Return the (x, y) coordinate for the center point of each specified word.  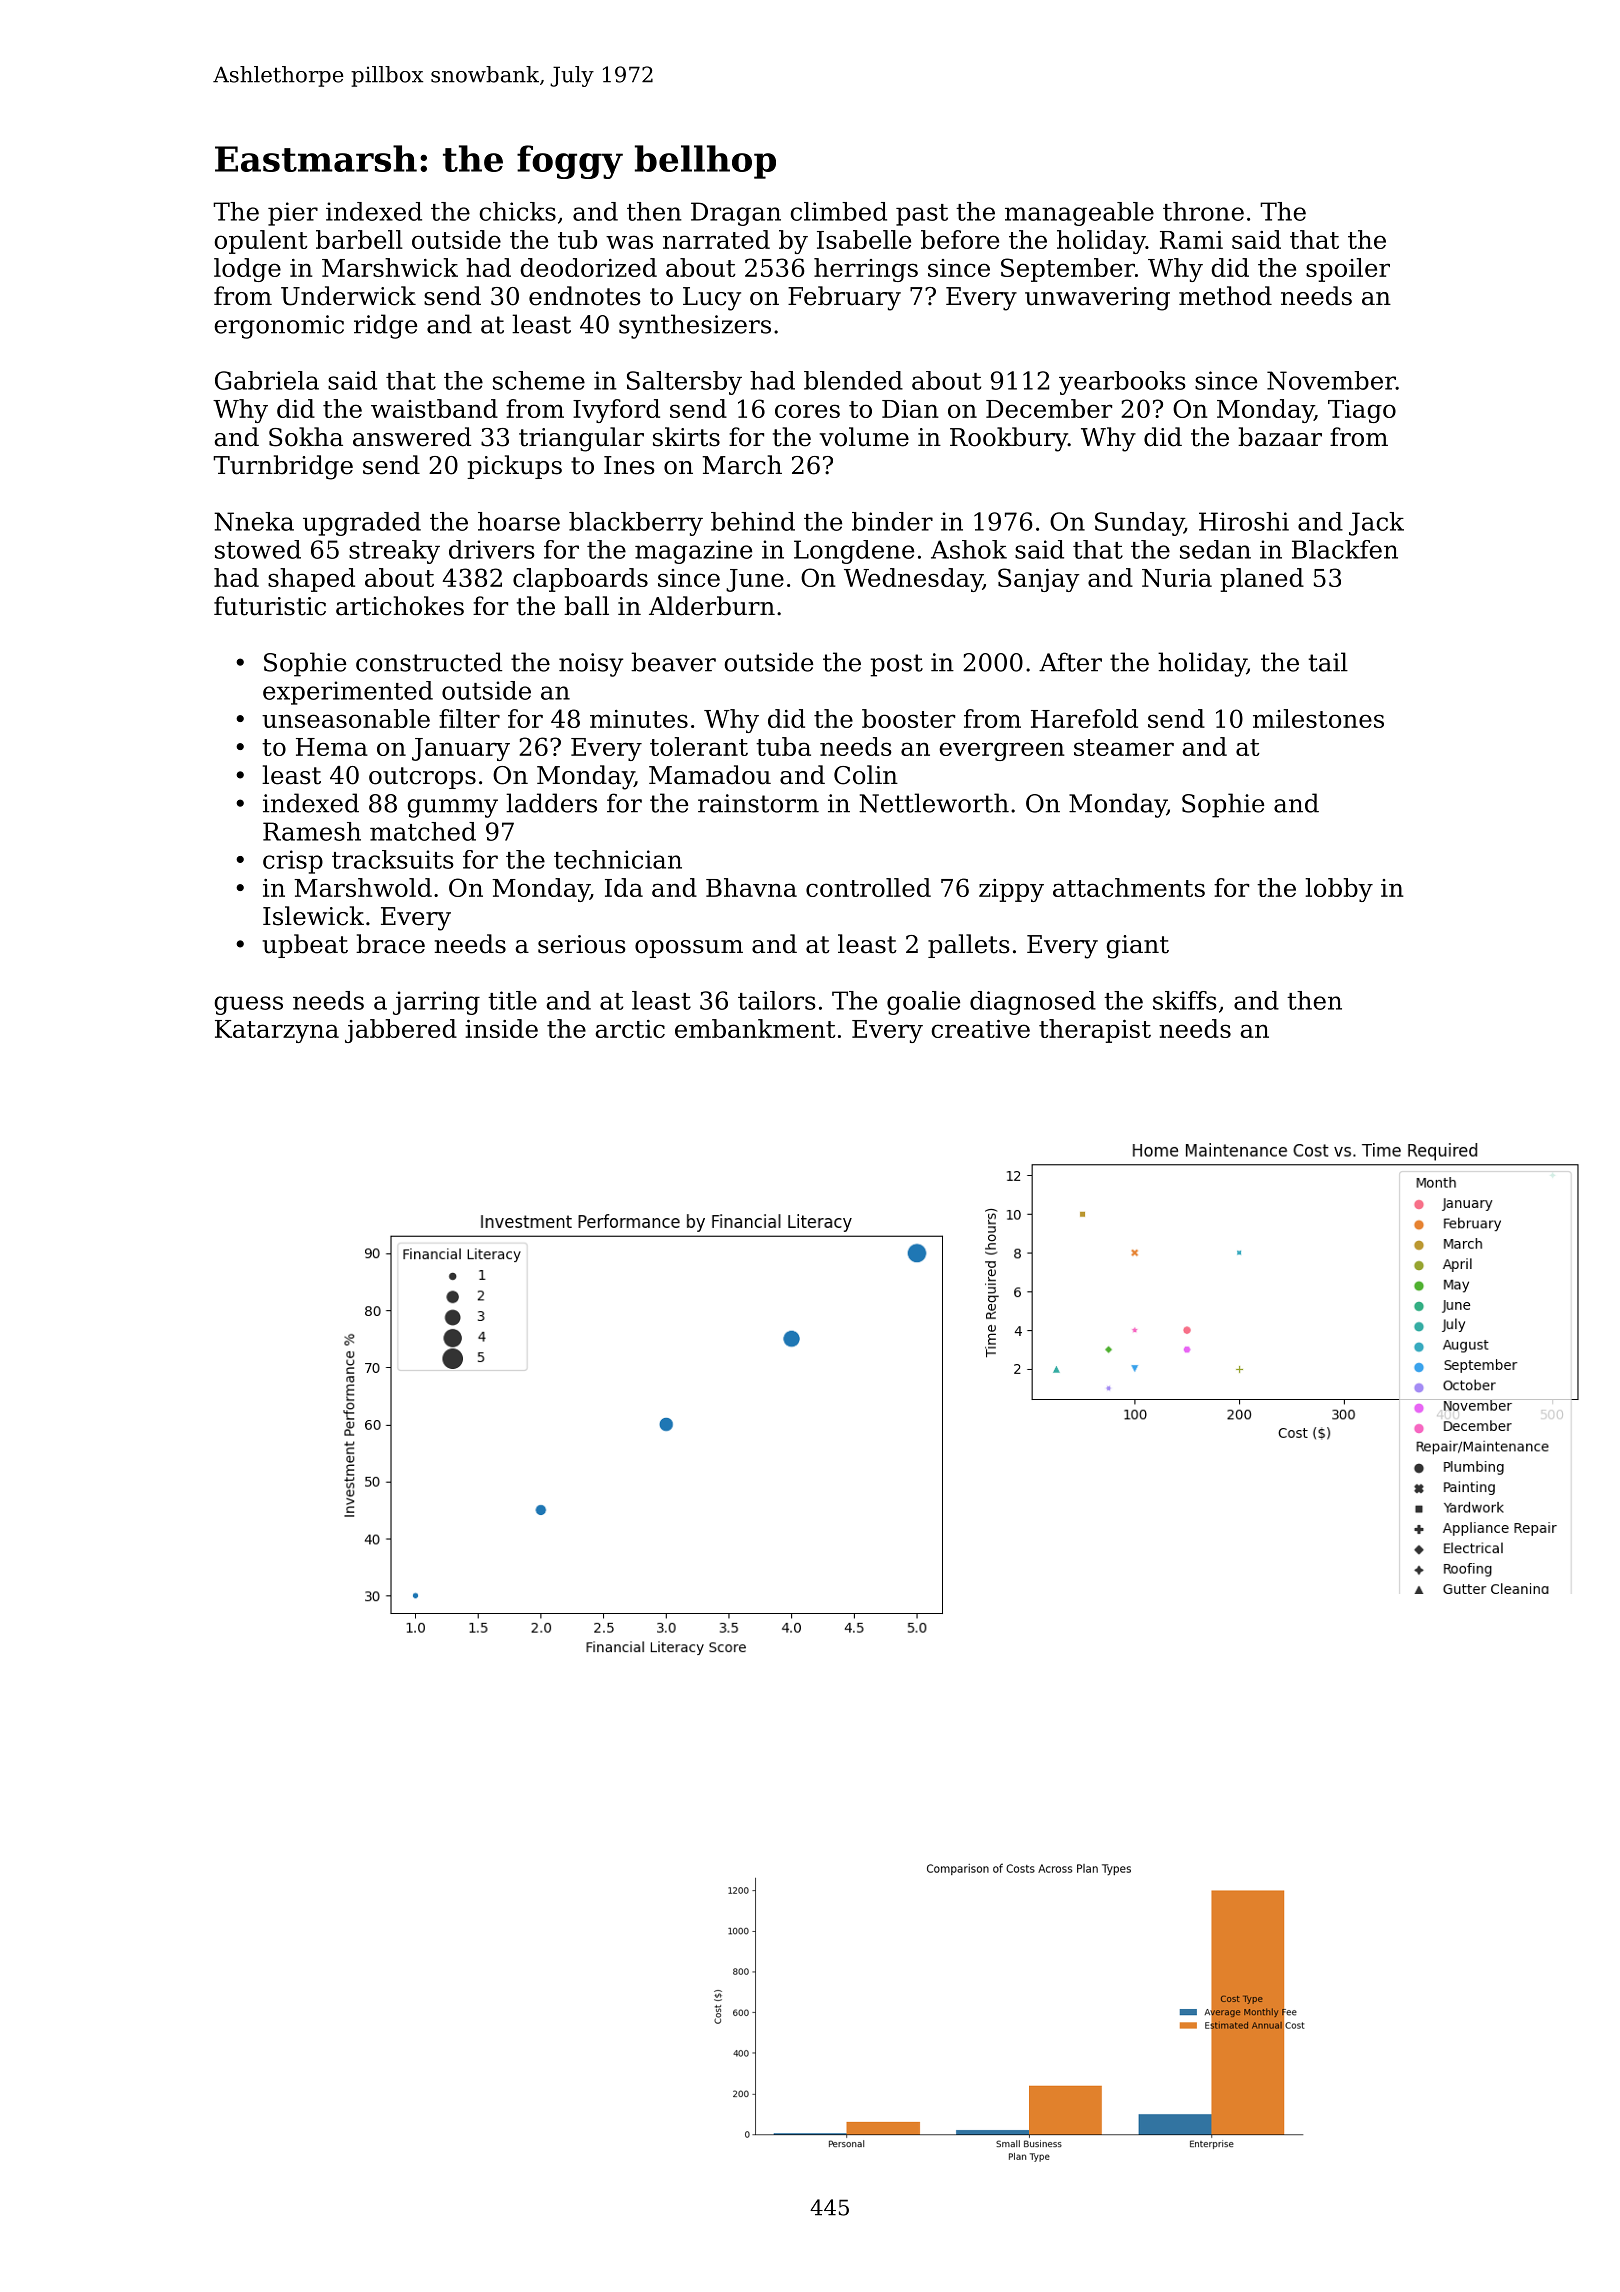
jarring (436, 1003)
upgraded (362, 524)
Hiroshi (1244, 521)
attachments (1129, 887)
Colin (866, 775)
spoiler (1348, 270)
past (922, 215)
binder (892, 521)
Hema (332, 747)
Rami (1191, 240)
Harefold (1084, 718)
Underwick (348, 296)
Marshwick (390, 267)
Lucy (712, 299)
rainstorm (758, 803)
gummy (452, 808)
